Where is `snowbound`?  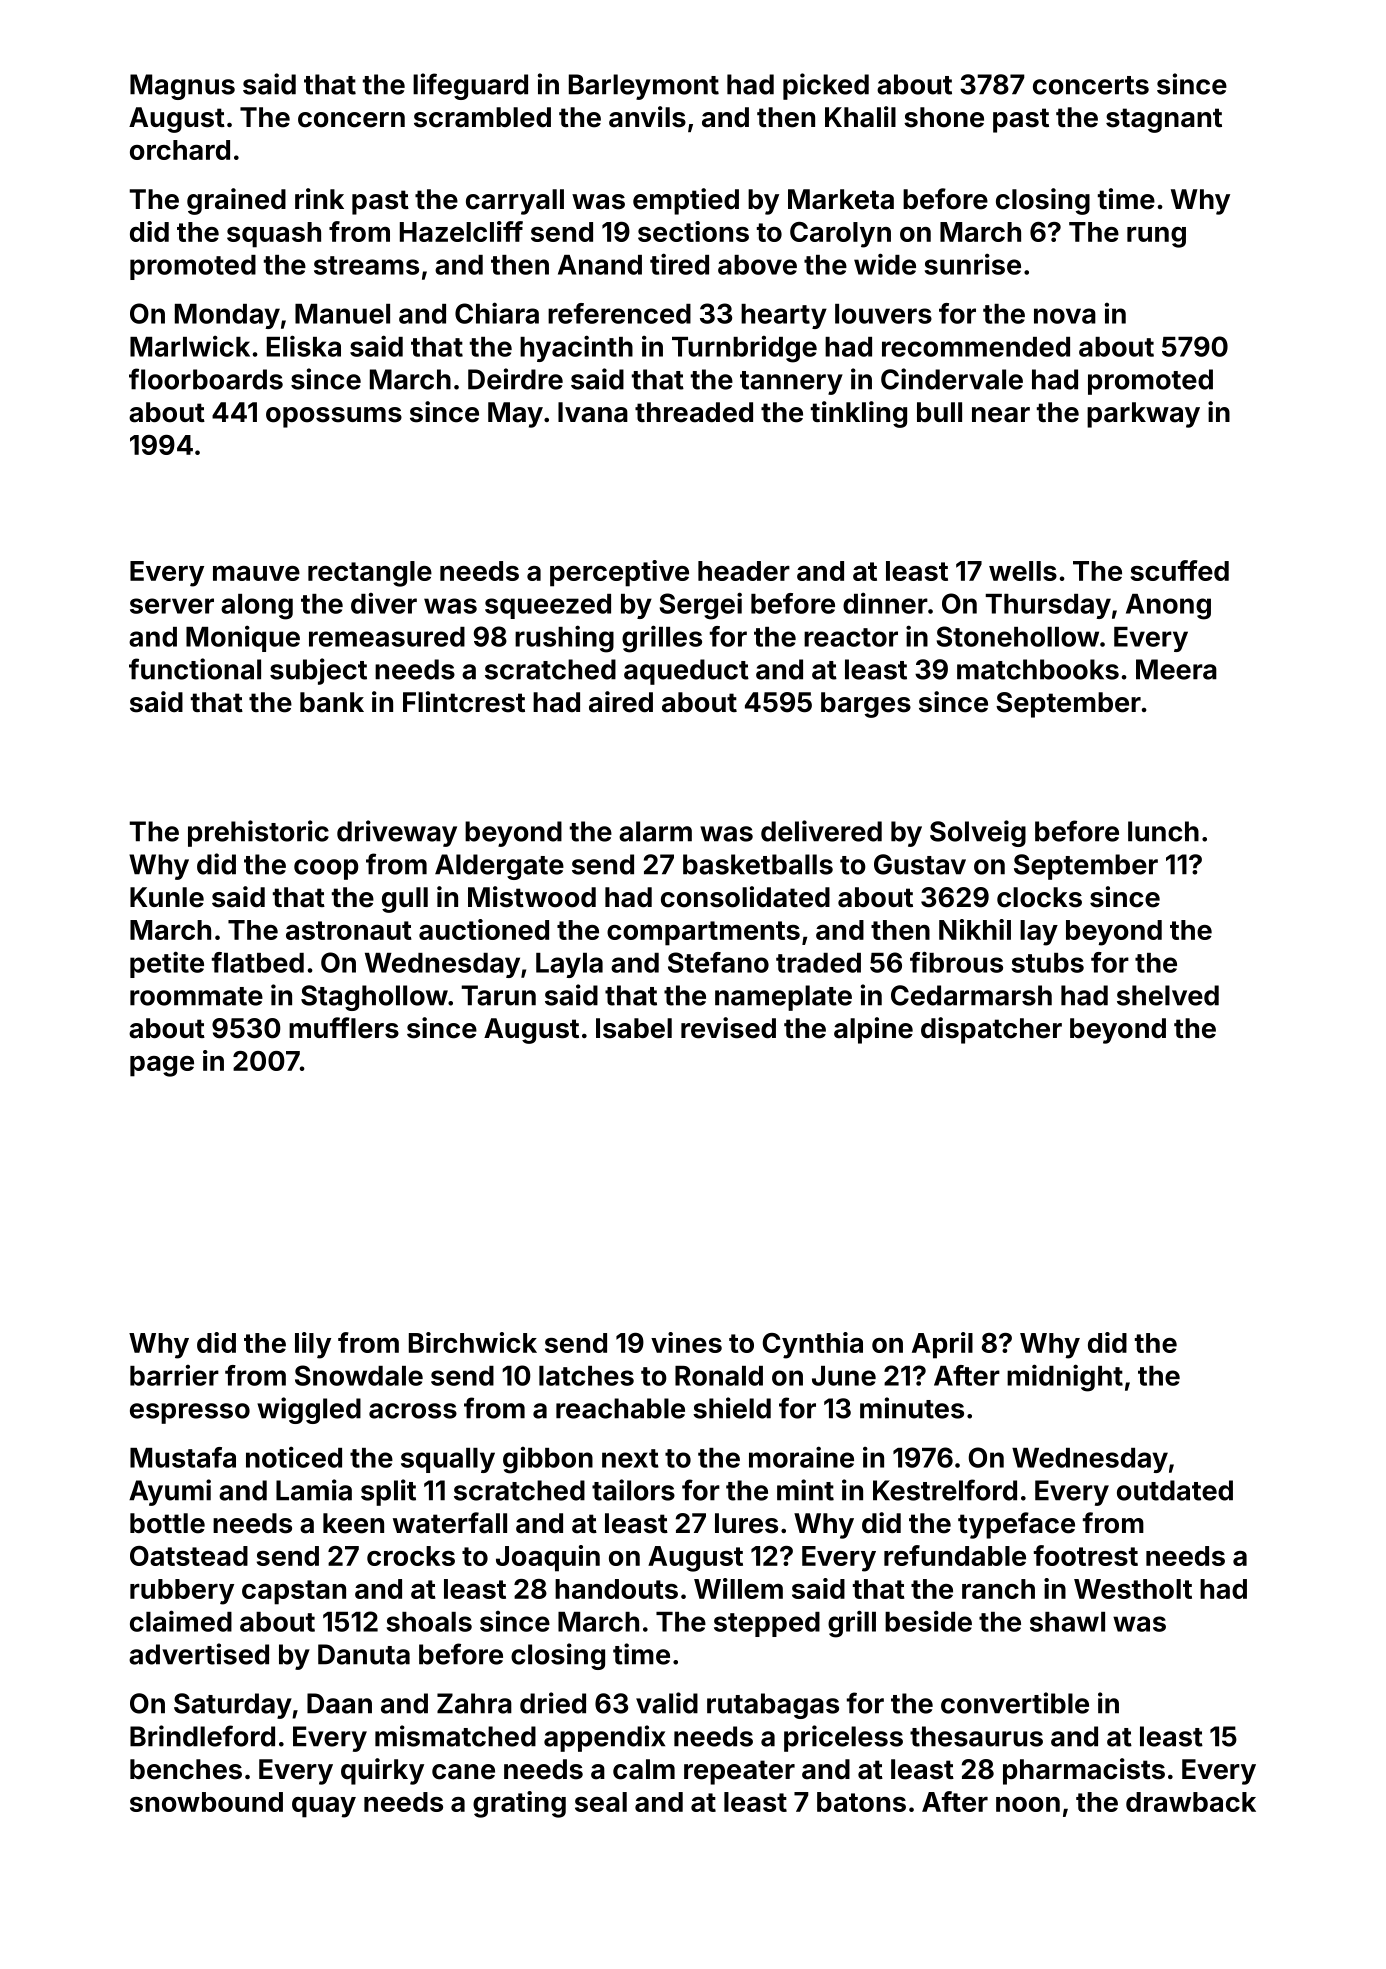 snowbound is located at coordinates (206, 1802).
